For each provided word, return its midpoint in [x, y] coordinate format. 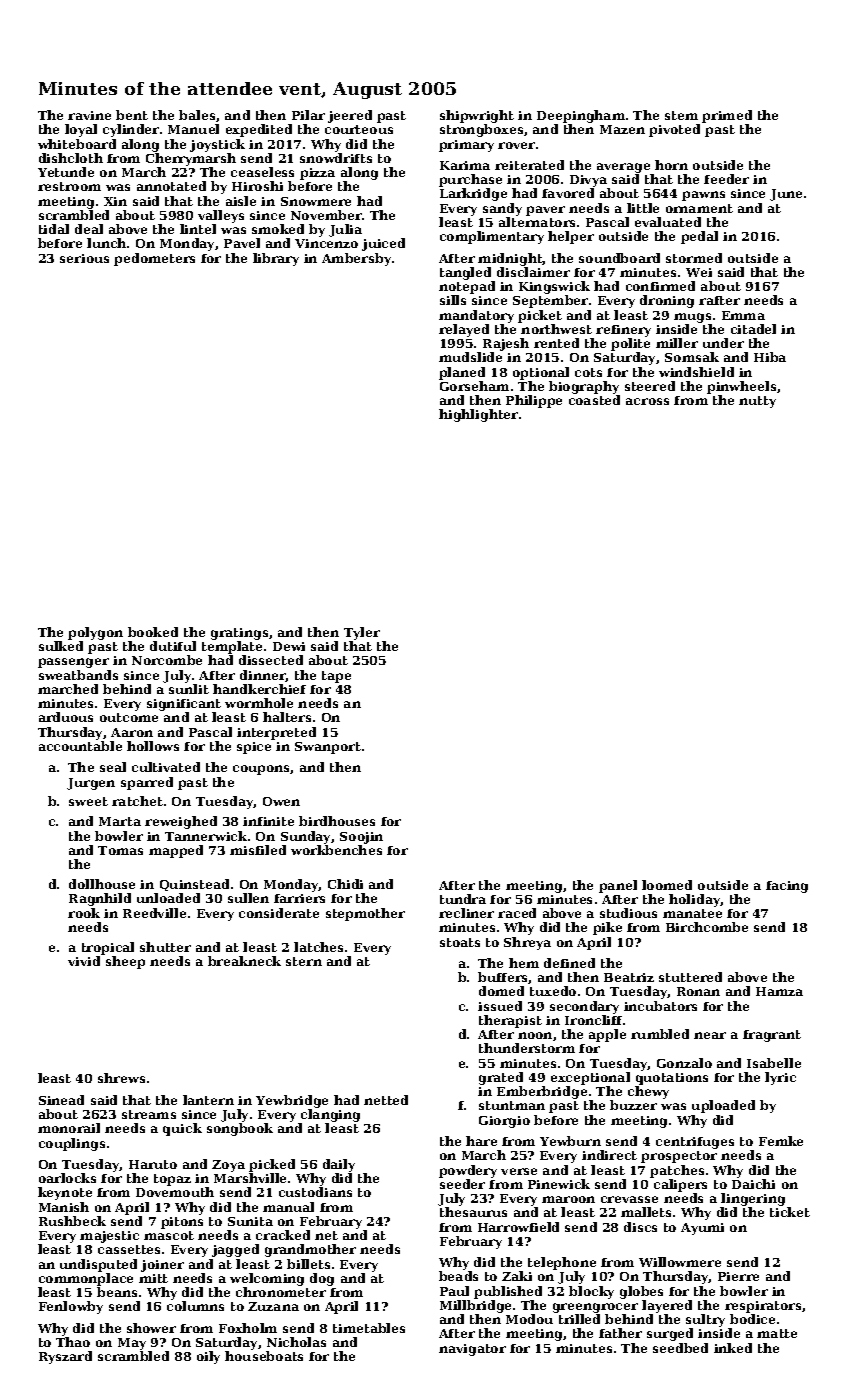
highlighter [478, 415]
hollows [153, 746]
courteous [359, 129]
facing [787, 887]
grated [501, 1078]
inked [733, 1348]
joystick [217, 145]
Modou [529, 1319]
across [647, 401]
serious [84, 258]
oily [208, 1357]
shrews [121, 1078]
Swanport [328, 748]
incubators [660, 1006]
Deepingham [581, 116]
